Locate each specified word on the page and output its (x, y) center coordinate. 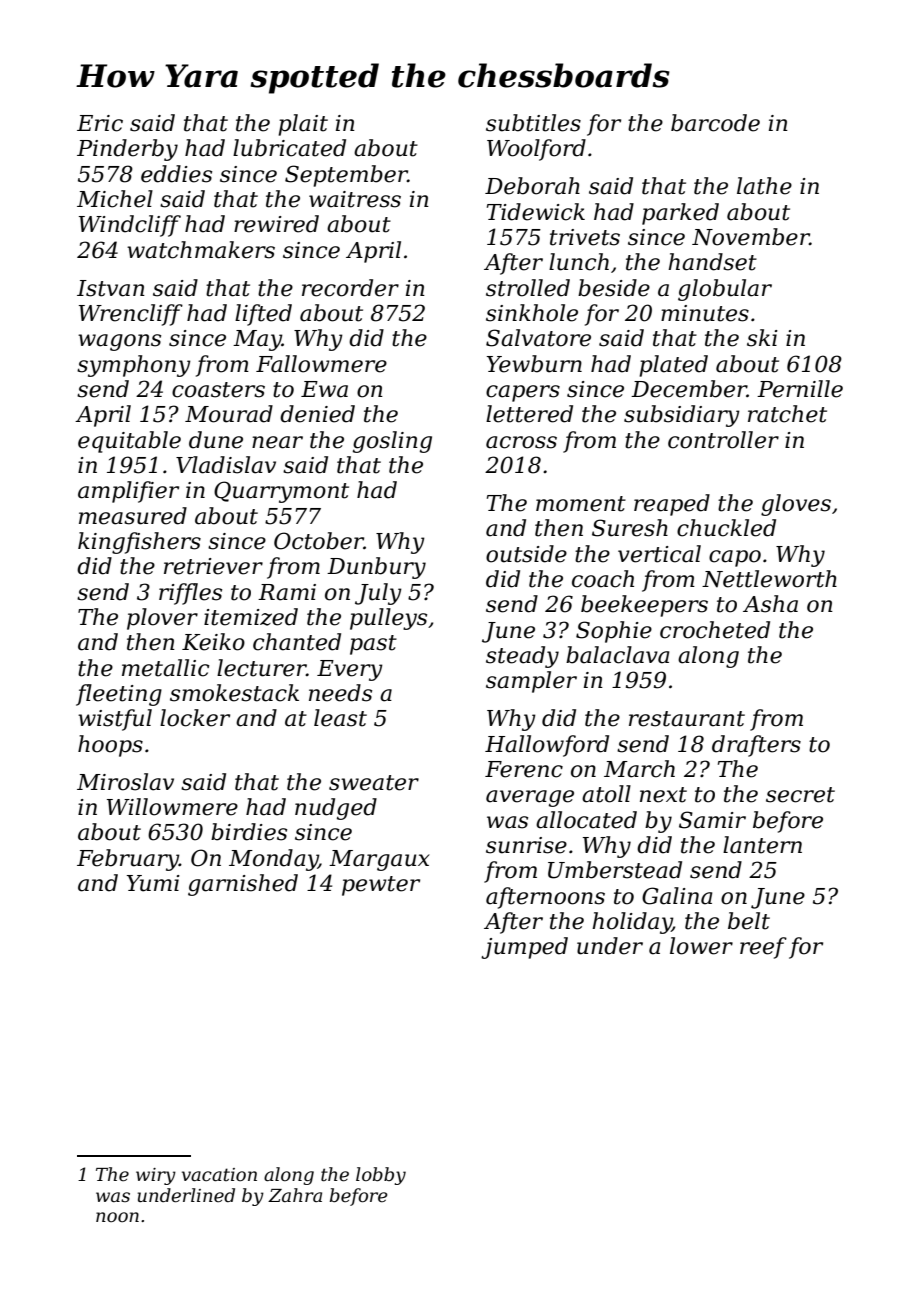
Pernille (800, 389)
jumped (524, 948)
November (751, 237)
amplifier (128, 492)
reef (763, 948)
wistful (115, 720)
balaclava (617, 655)
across (521, 442)
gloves (796, 505)
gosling (392, 442)
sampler (531, 682)
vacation (219, 1174)
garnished (243, 885)
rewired (276, 224)
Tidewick (536, 212)
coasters (218, 390)
